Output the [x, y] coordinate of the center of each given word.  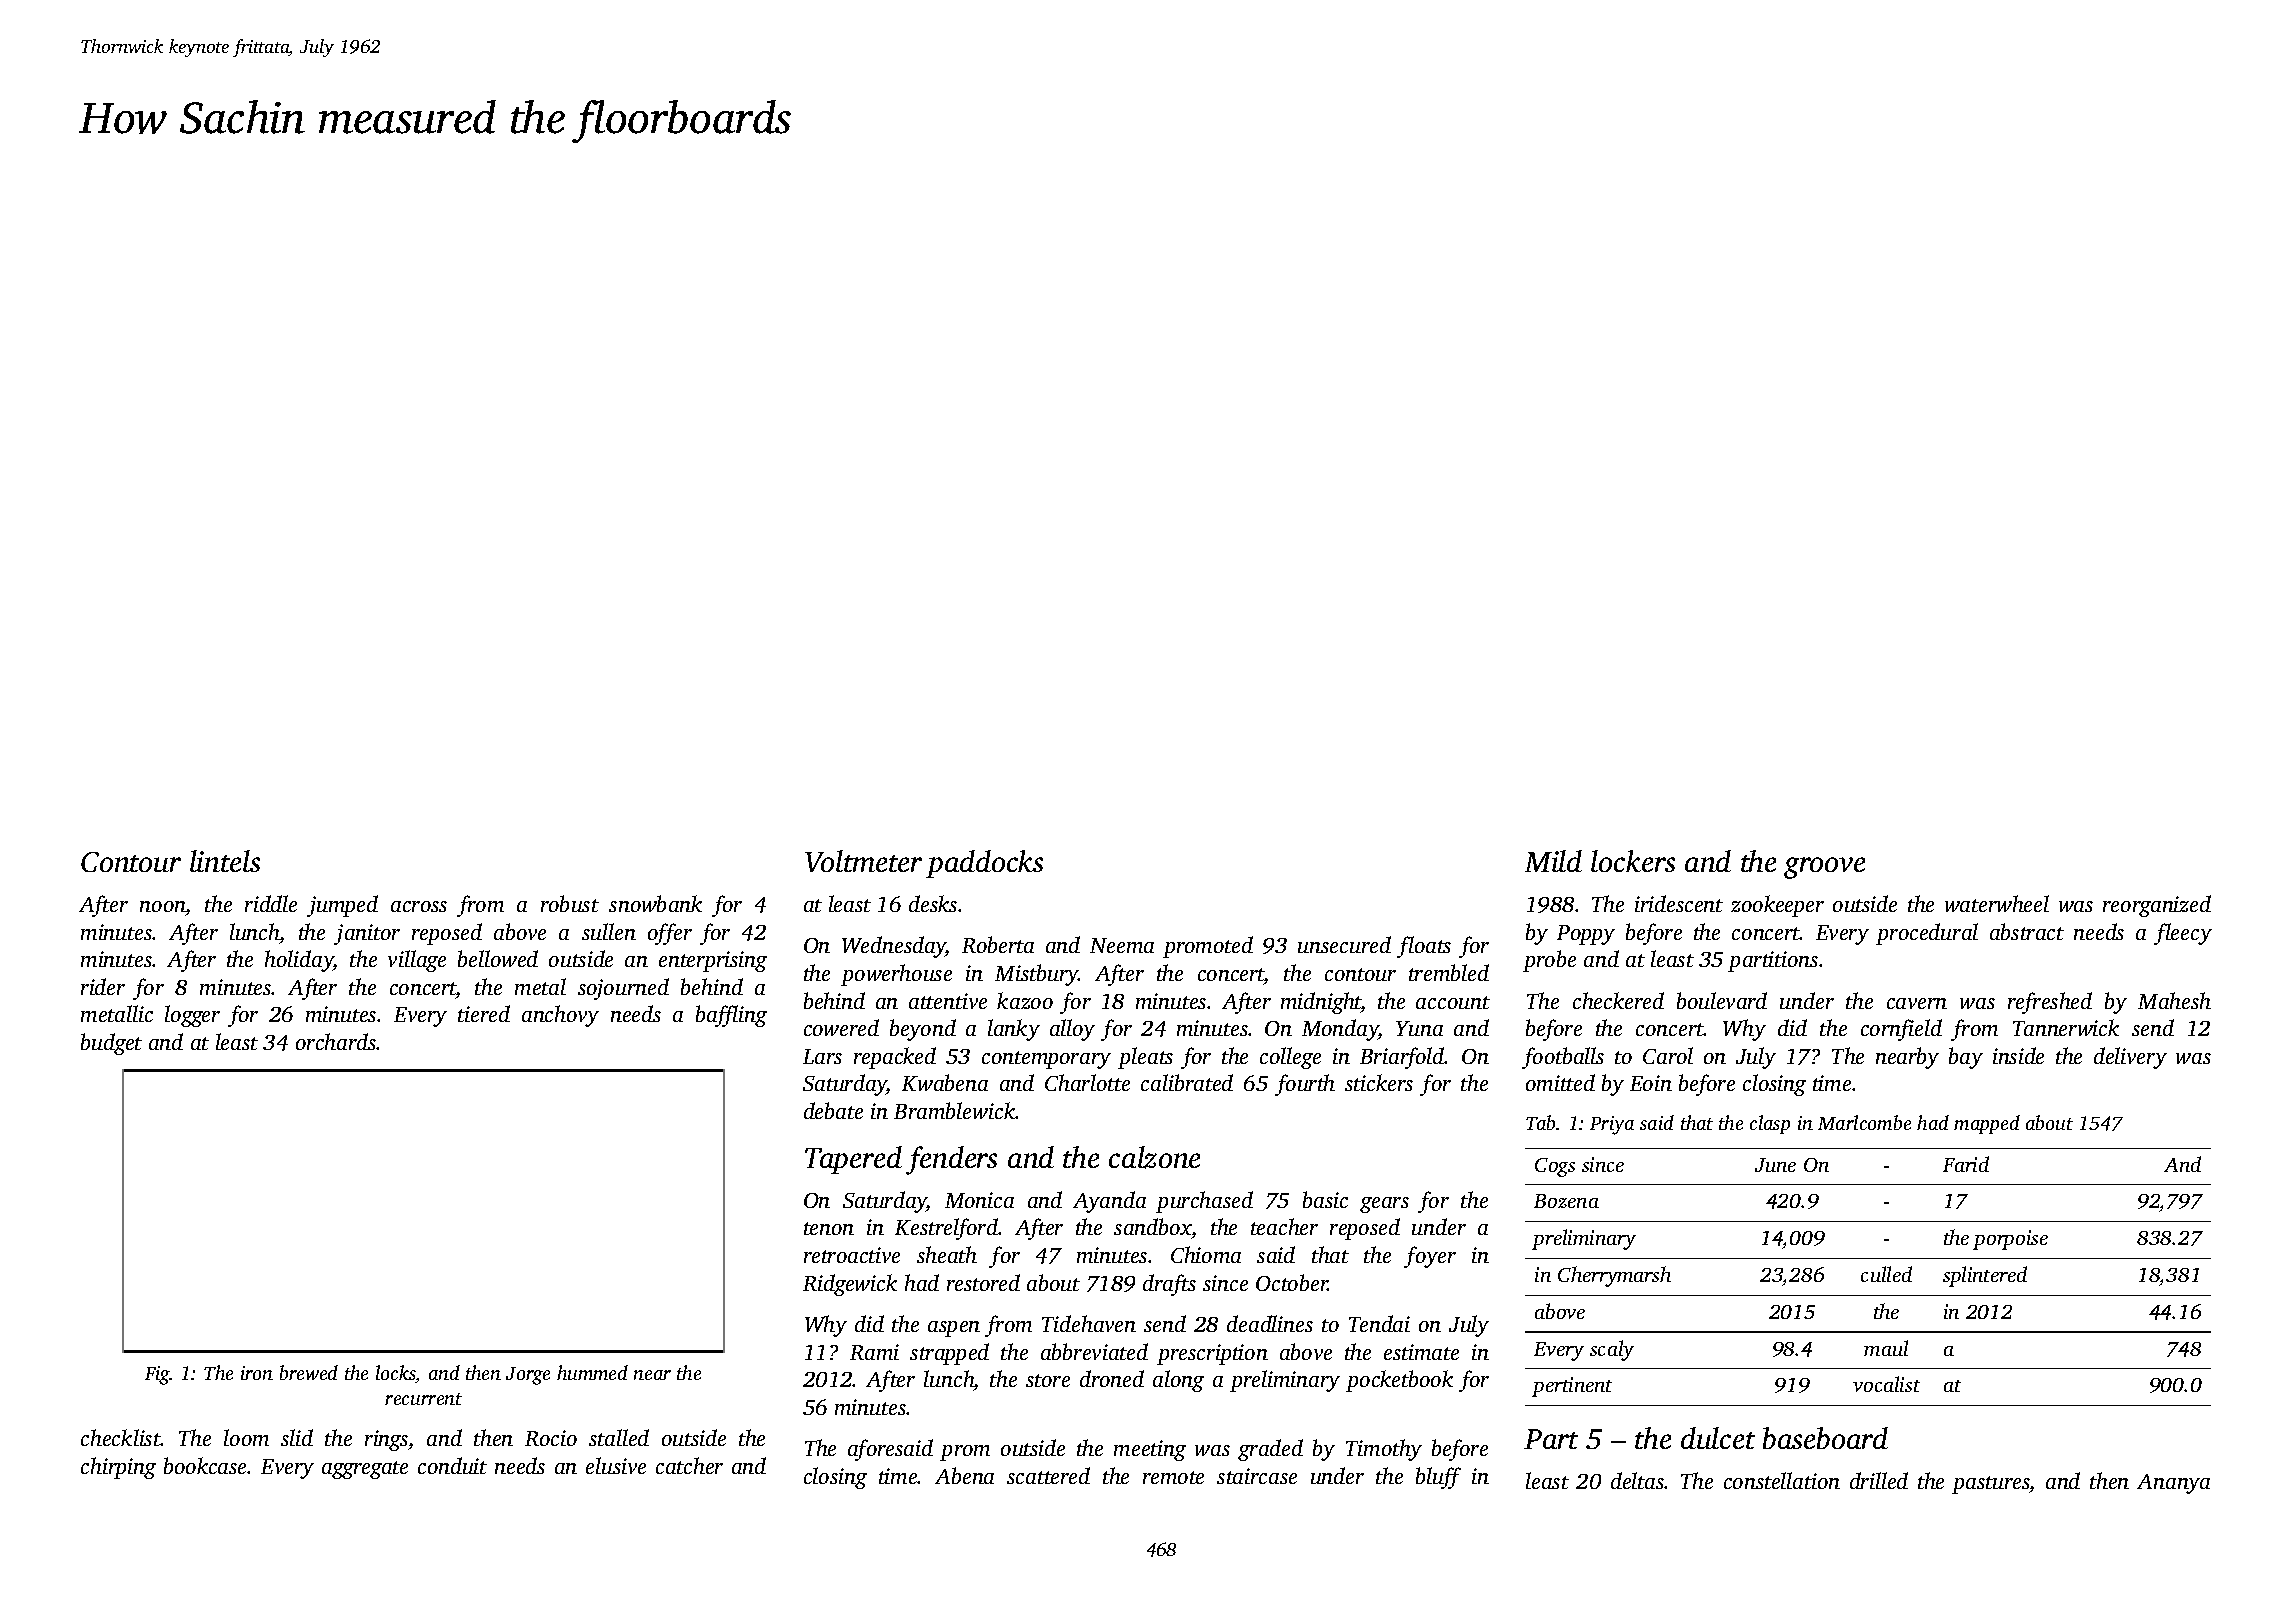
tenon [829, 1228]
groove [1824, 868]
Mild [1553, 861]
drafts [1169, 1285]
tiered [484, 1013]
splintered [1985, 1276]
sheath [947, 1254]
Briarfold [1402, 1058]
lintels [225, 861]
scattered [1048, 1475]
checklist [121, 1437]
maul [1886, 1348]
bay [1966, 1058]
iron [257, 1373]
